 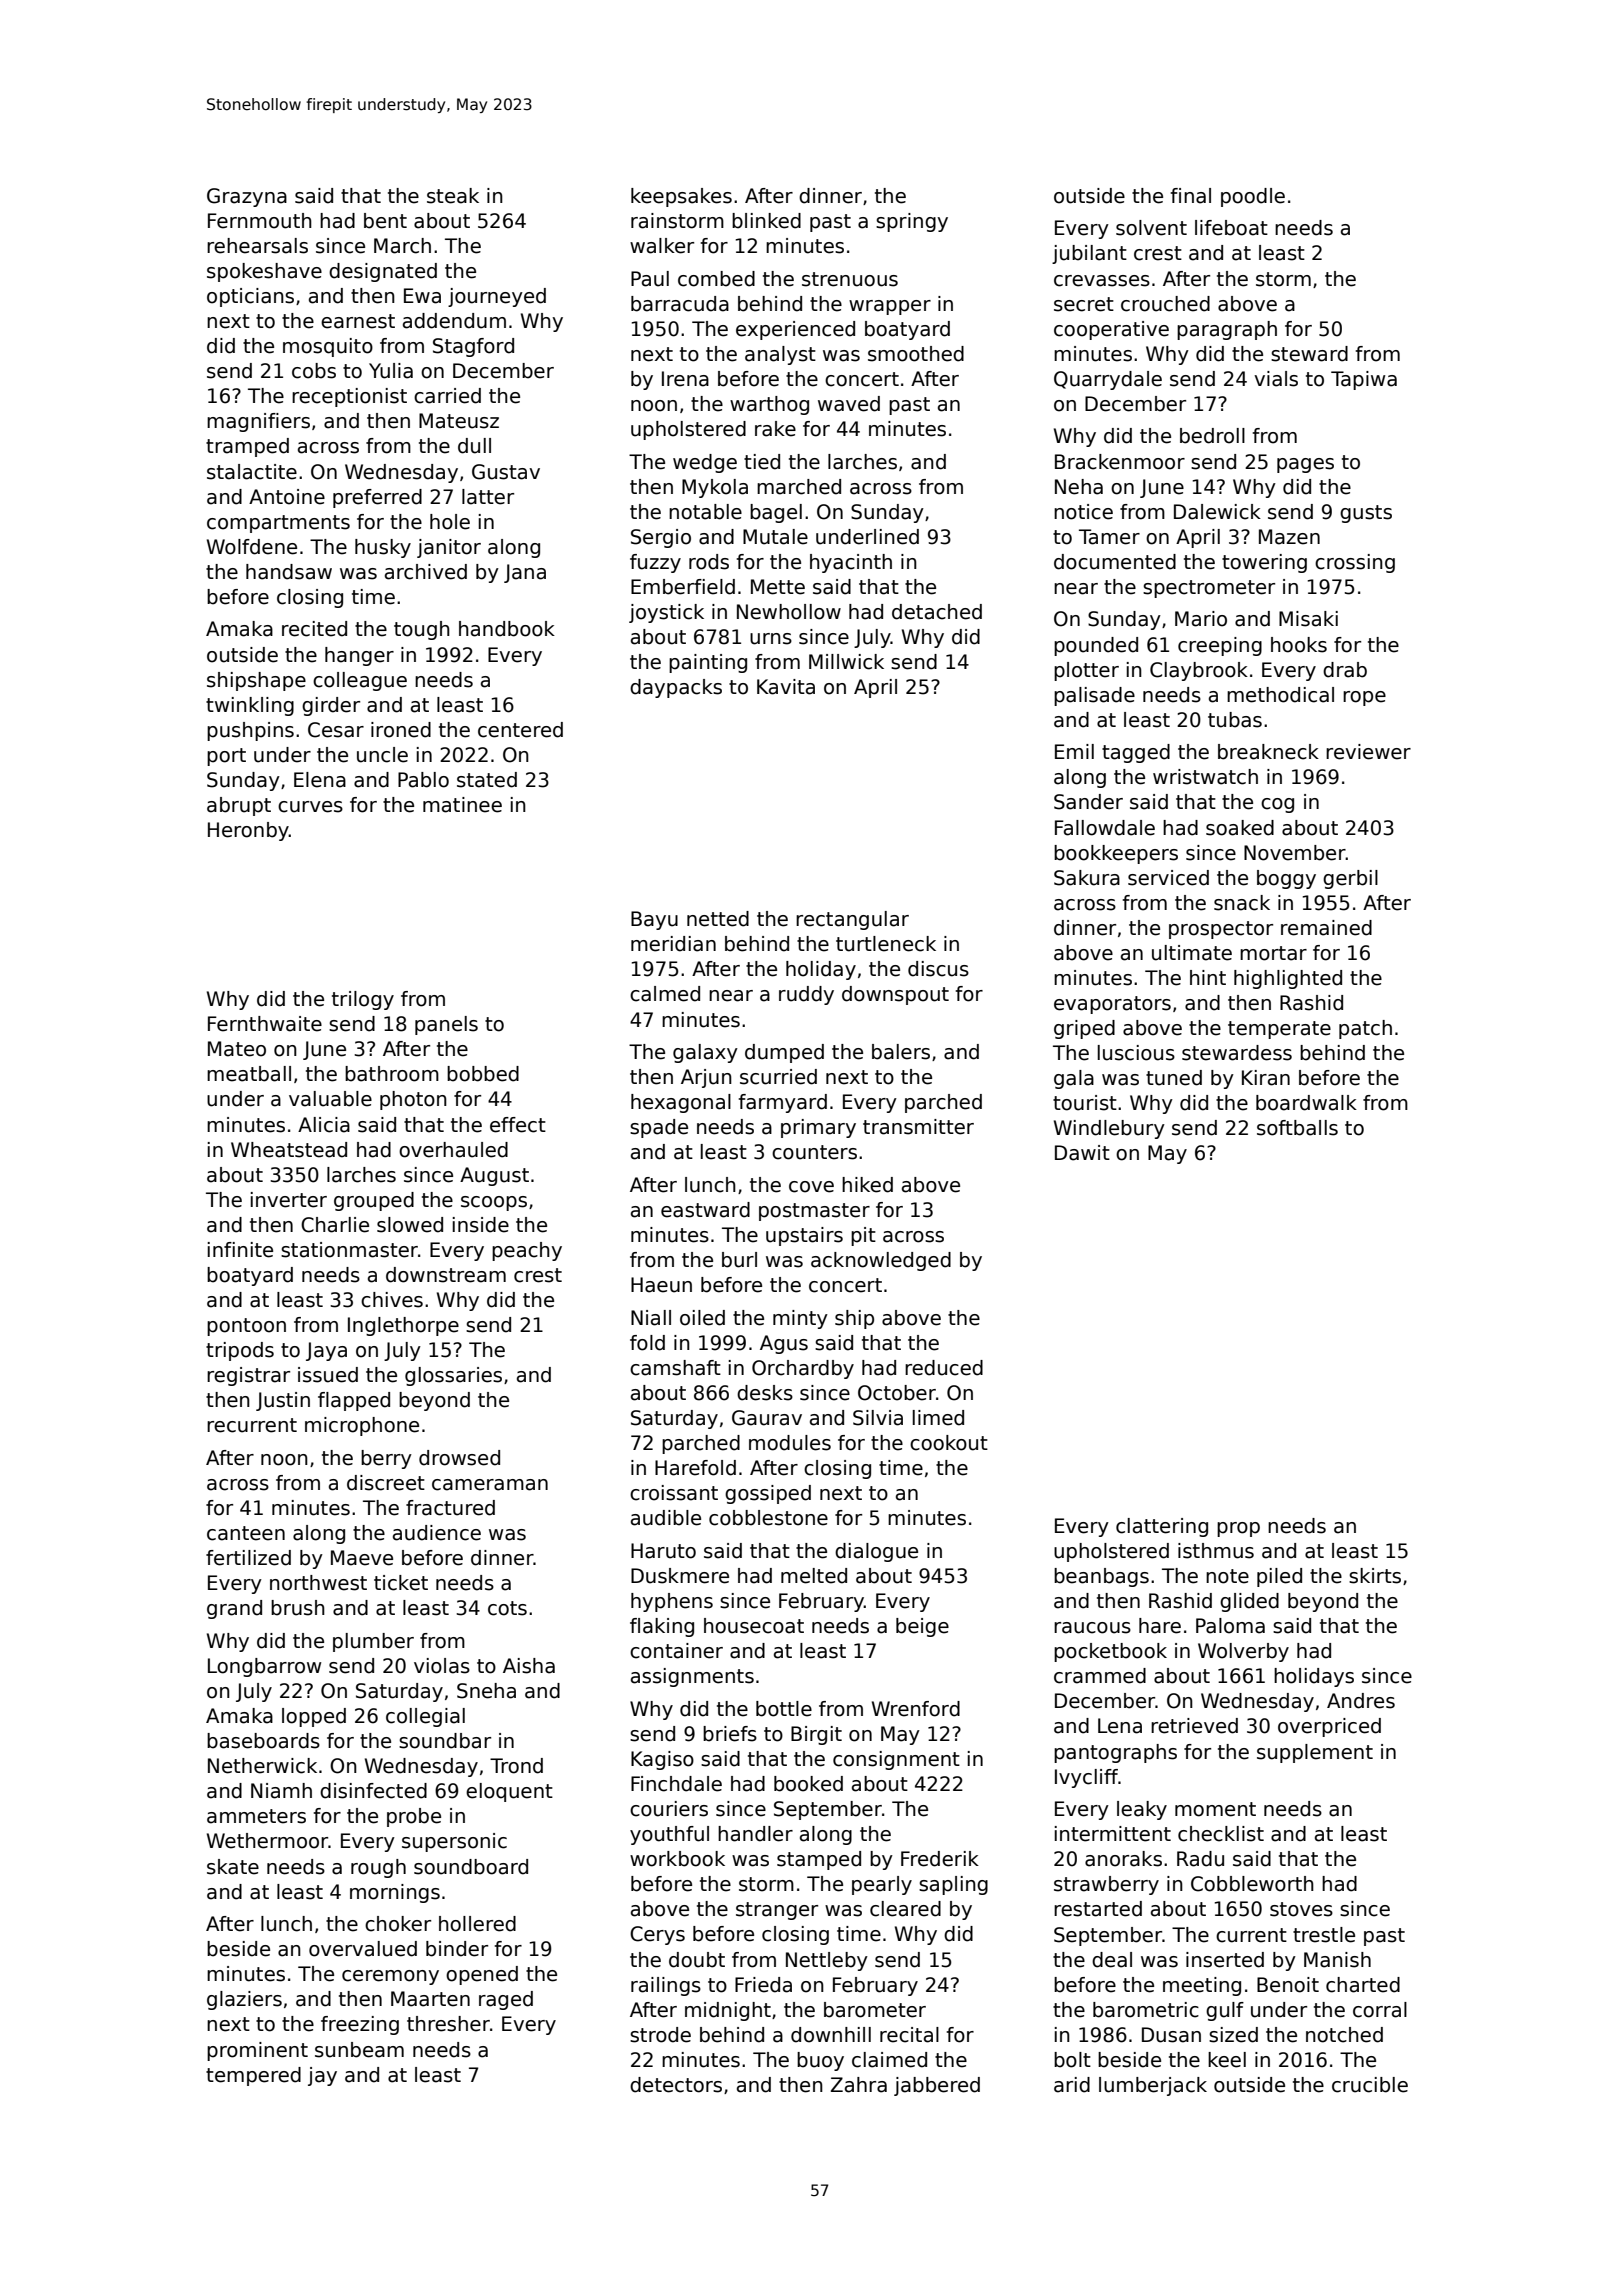 I want to click on Irena, so click(x=685, y=379).
